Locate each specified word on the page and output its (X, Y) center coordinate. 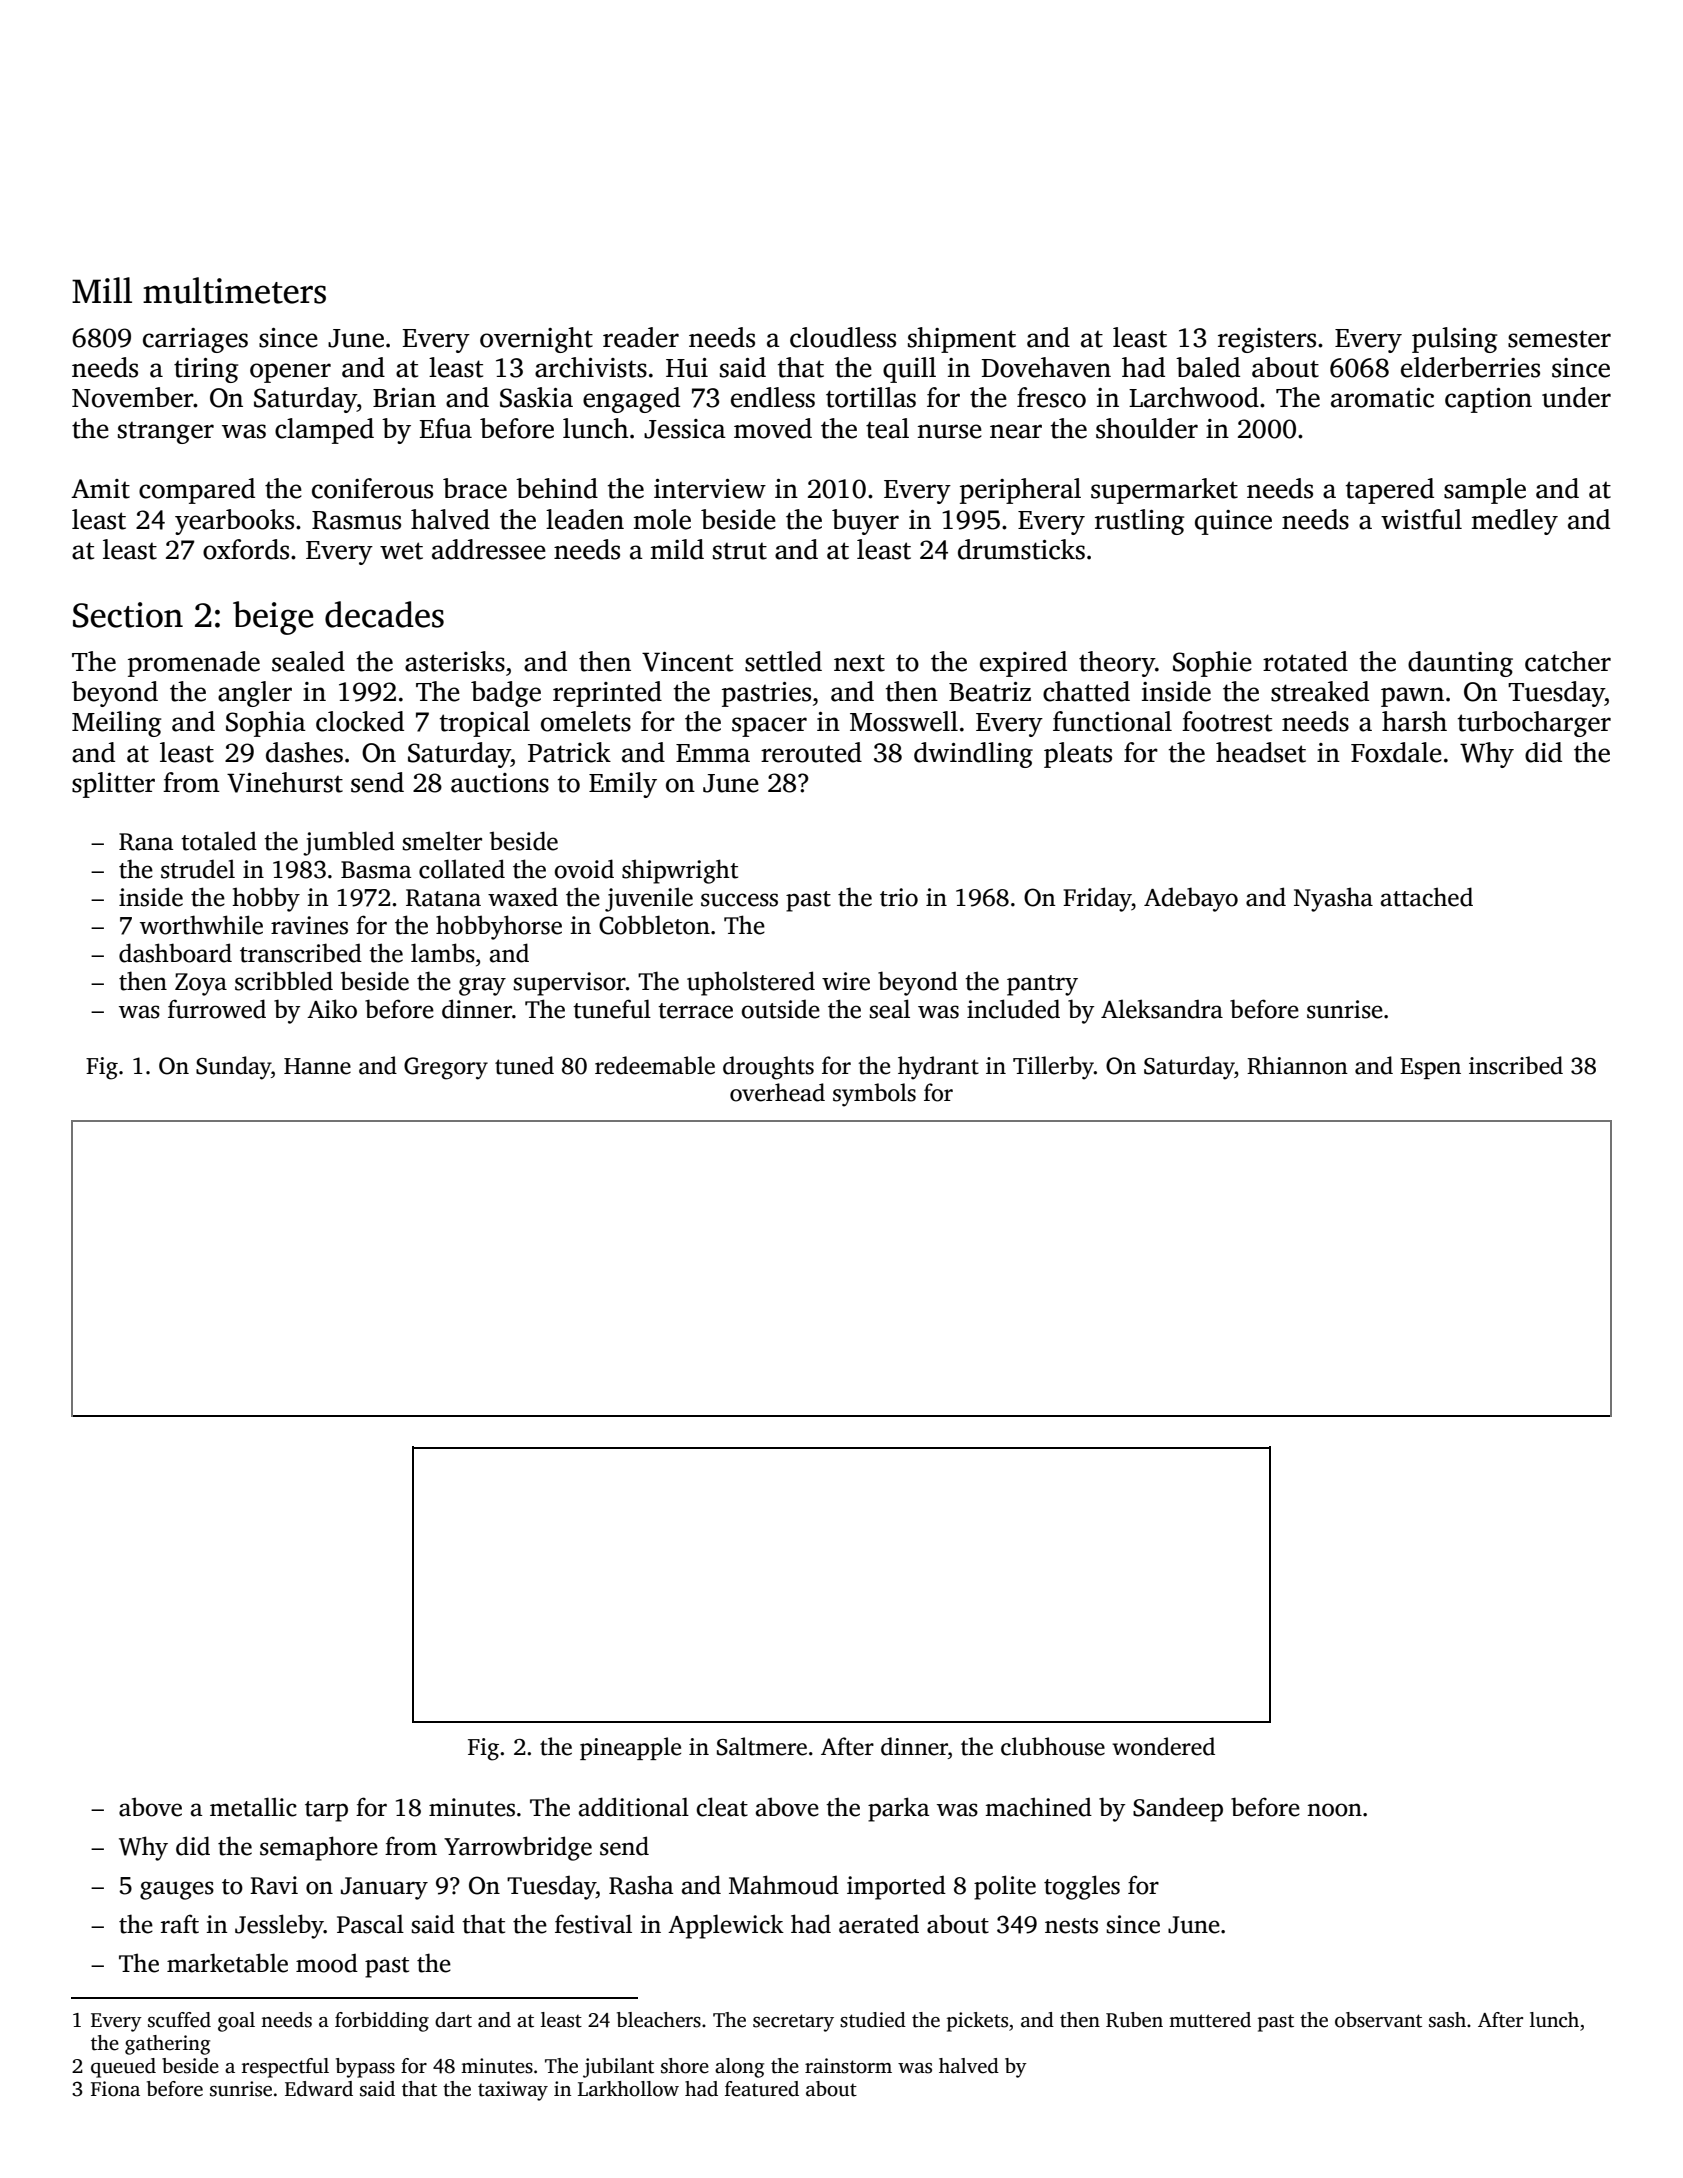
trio (899, 897)
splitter (113, 785)
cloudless (843, 337)
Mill (102, 290)
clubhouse (1053, 1746)
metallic (253, 1807)
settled (783, 661)
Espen (1430, 1068)
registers (1267, 340)
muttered (1210, 2020)
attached (1427, 897)
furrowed (217, 1009)
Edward (319, 2089)
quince (1233, 522)
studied (873, 2020)
